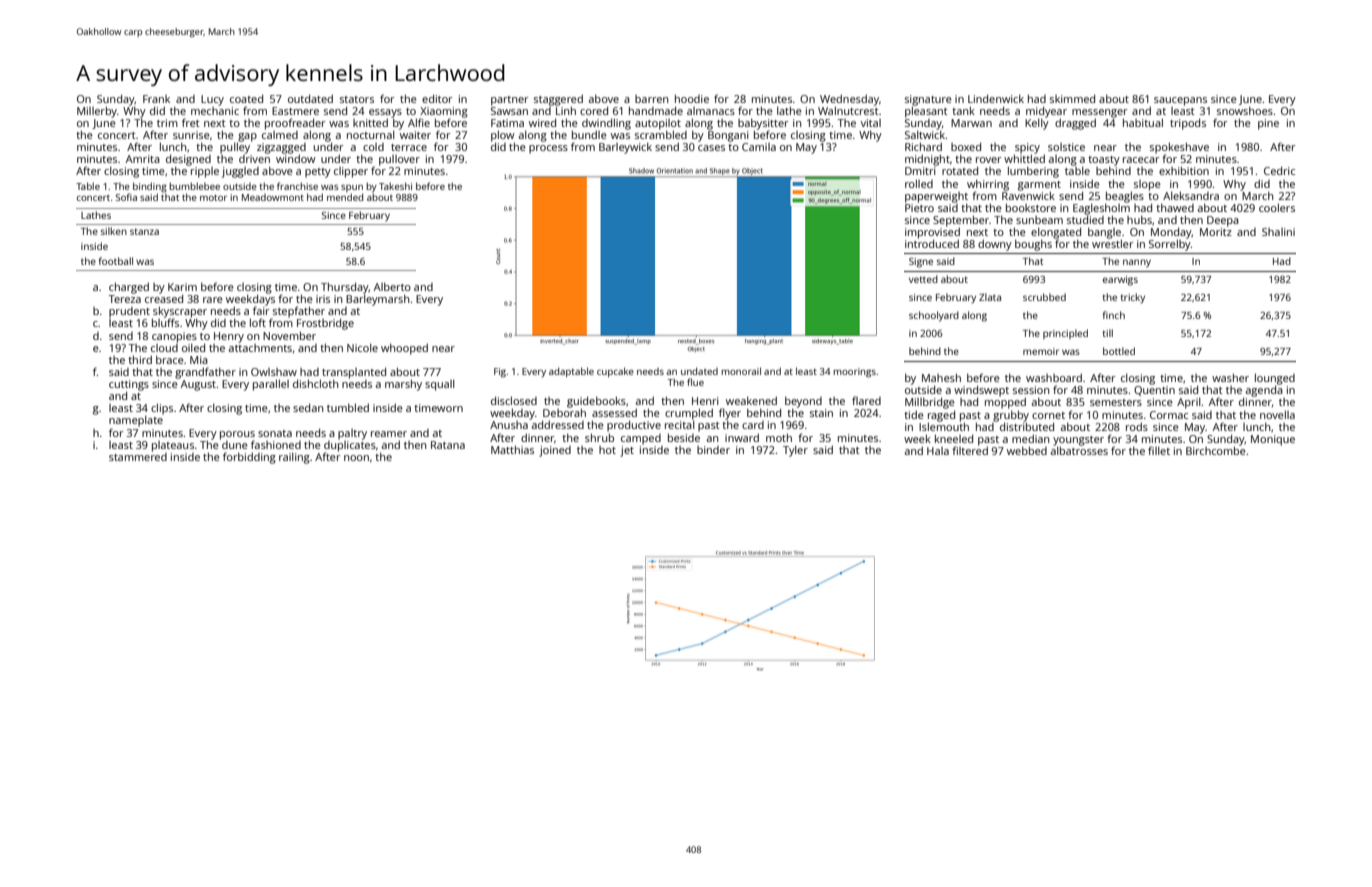 Image resolution: width=1372 pixels, height=887 pixels. What do you see at coordinates (357, 99) in the screenshot?
I see `stators` at bounding box center [357, 99].
